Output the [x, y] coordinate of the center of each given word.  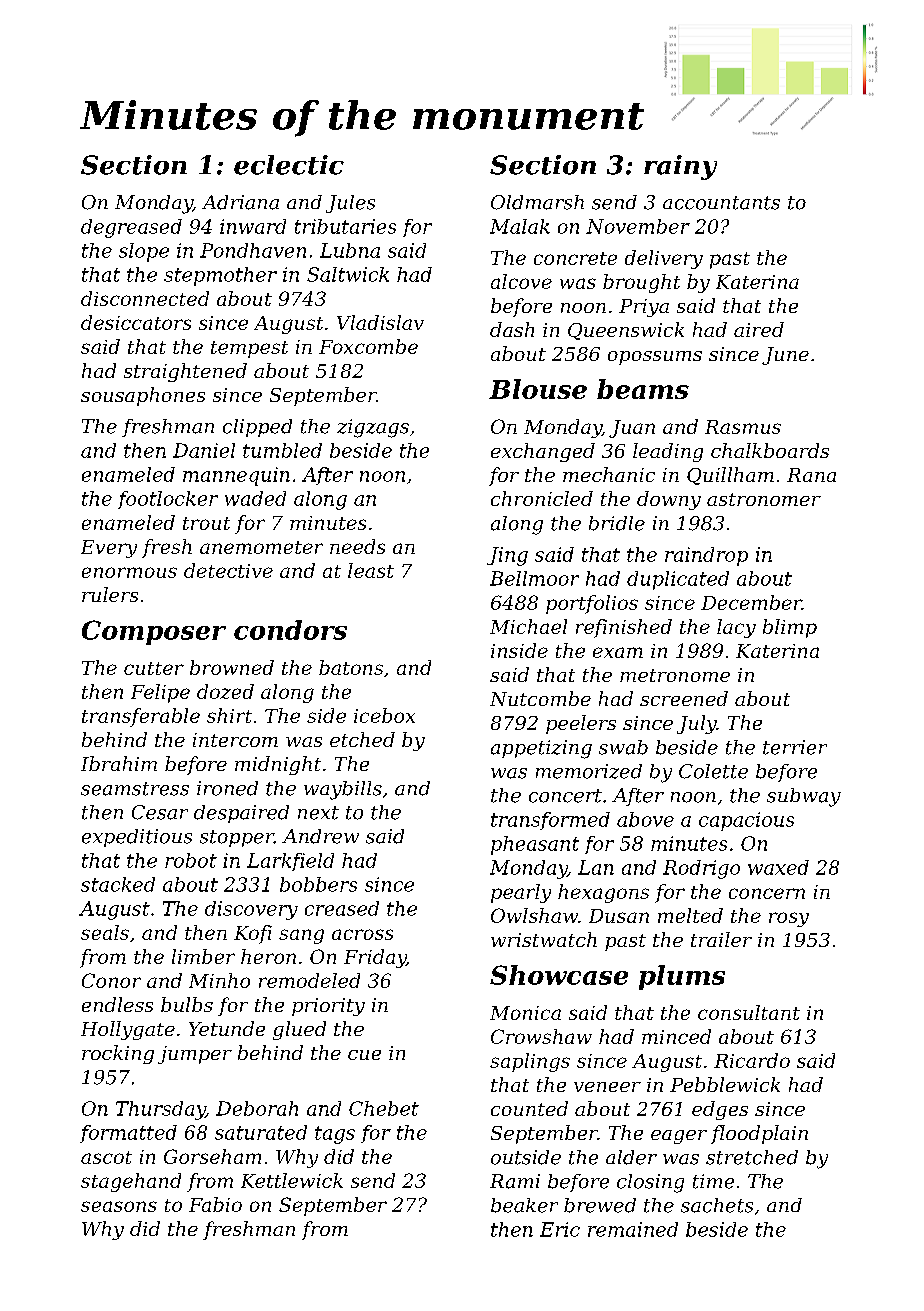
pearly [521, 893]
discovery [251, 910]
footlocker [168, 500]
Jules [350, 204]
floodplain [759, 1134]
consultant [749, 1012]
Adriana [240, 202]
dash [512, 329]
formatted [128, 1134]
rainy [680, 167]
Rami [515, 1181]
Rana [811, 475]
